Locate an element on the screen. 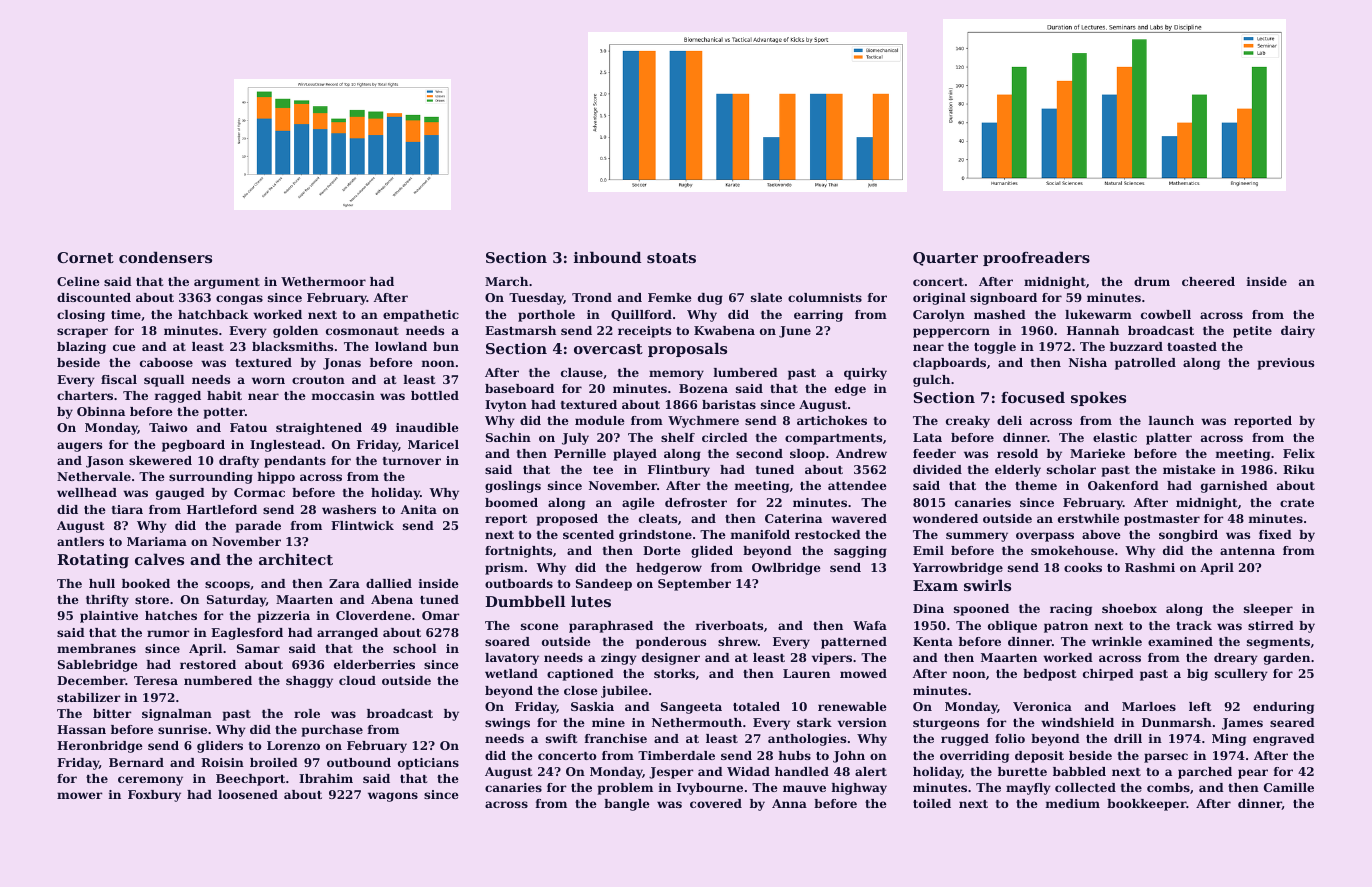  launch is located at coordinates (1171, 420).
